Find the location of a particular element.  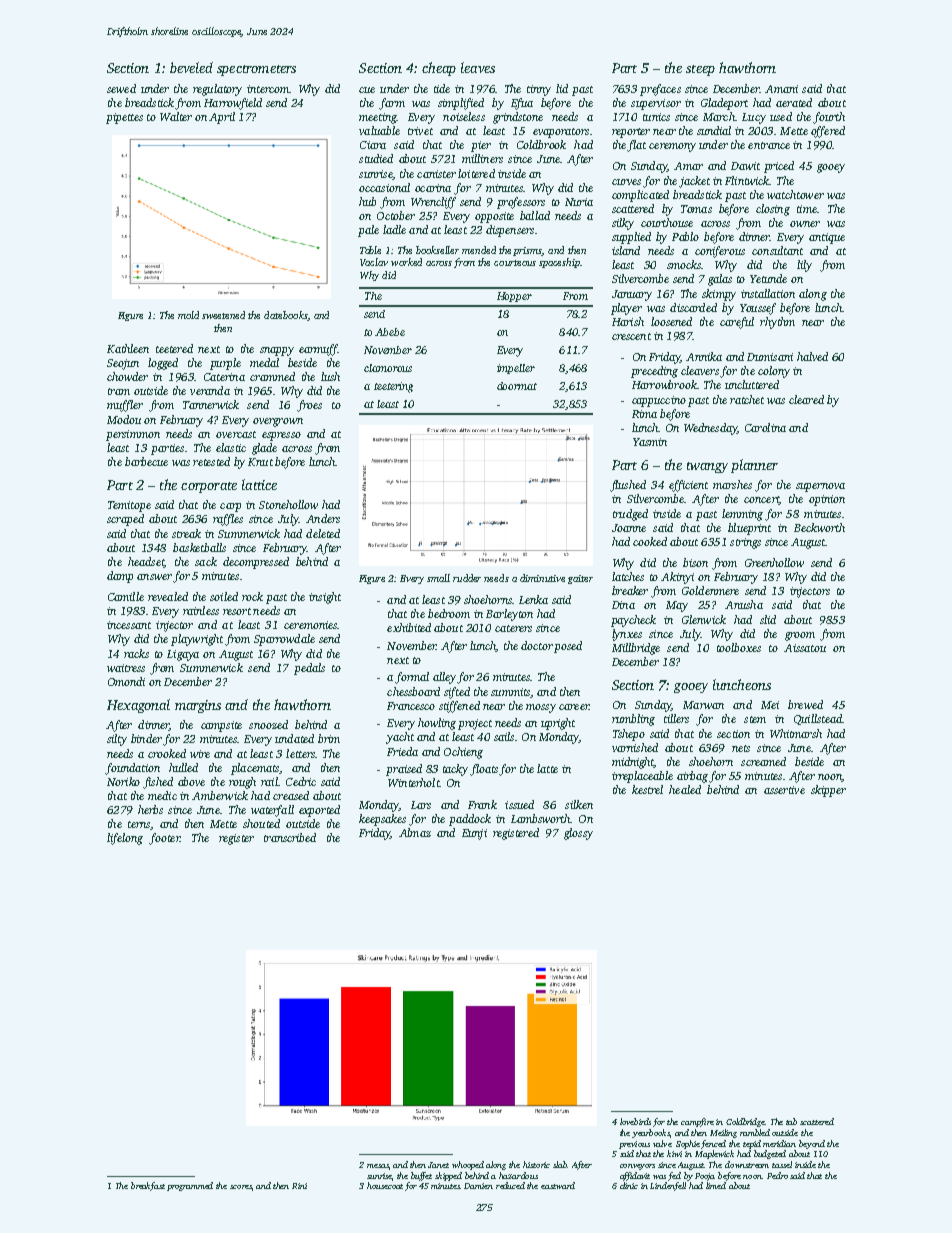

mold is located at coordinates (188, 315).
